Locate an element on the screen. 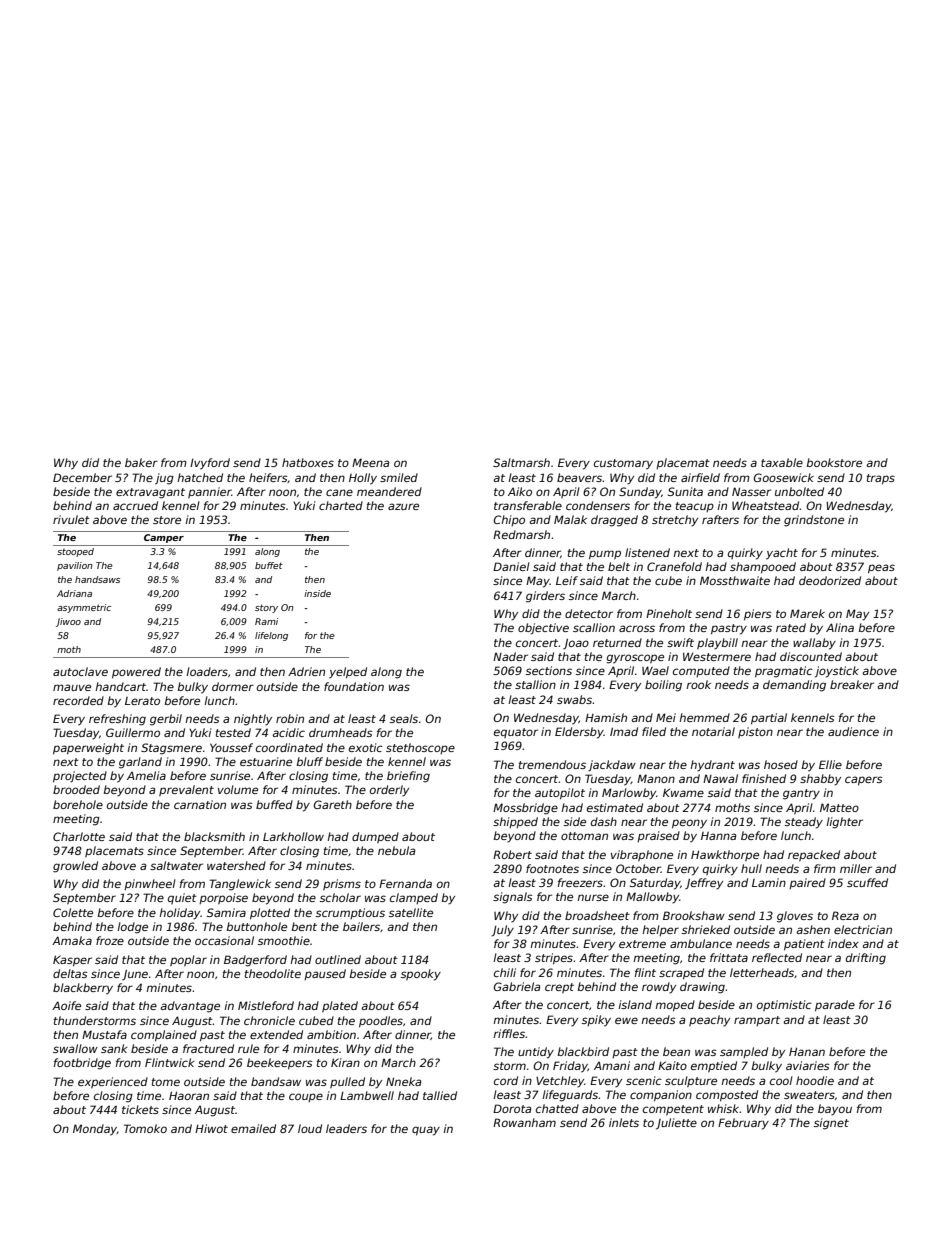 The width and height of the screenshot is (952, 1233). extreme is located at coordinates (642, 944).
